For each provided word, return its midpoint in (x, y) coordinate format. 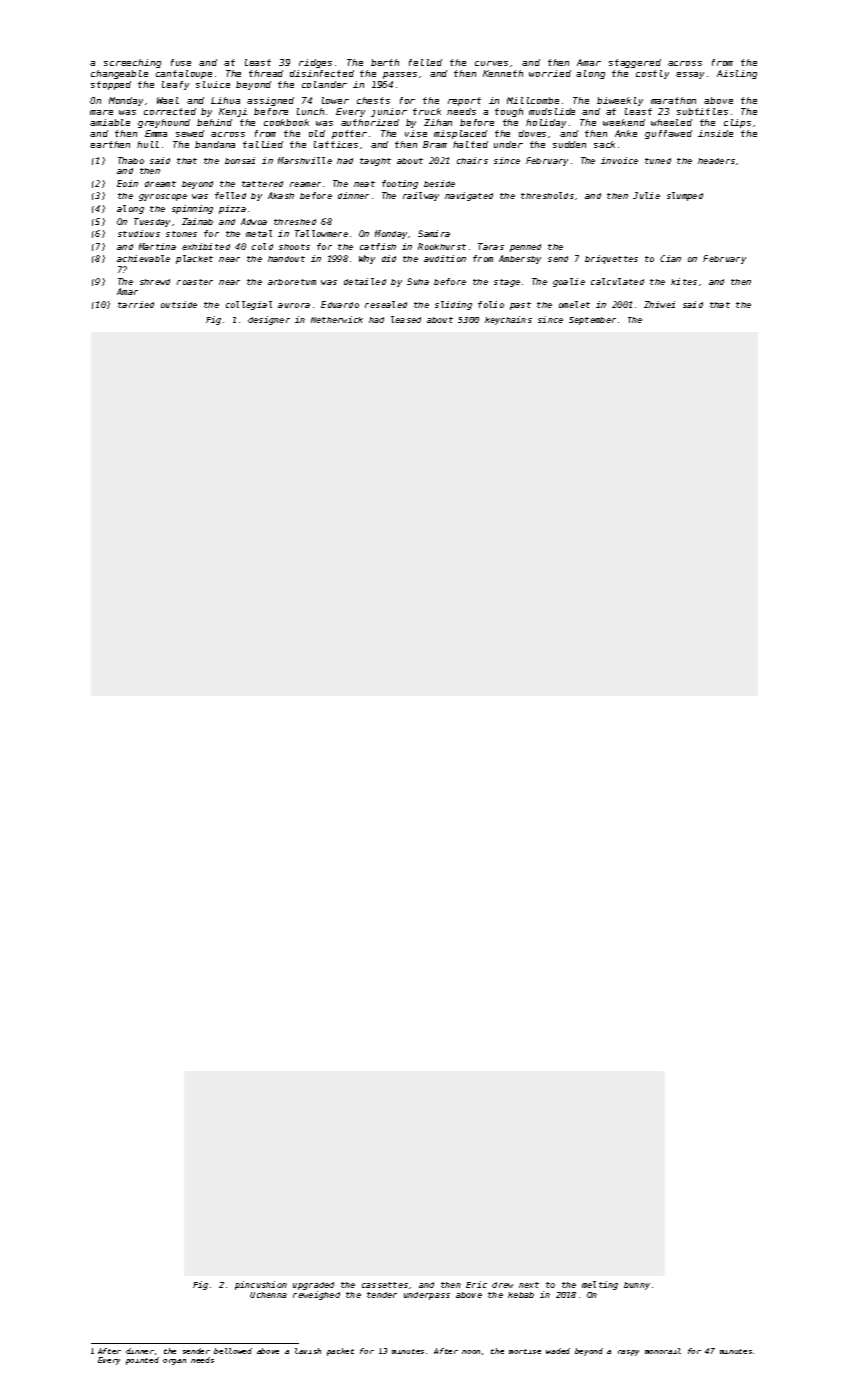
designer (269, 320)
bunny (637, 1286)
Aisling (737, 74)
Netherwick (337, 319)
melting (600, 1285)
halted (470, 144)
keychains (508, 320)
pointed (142, 1361)
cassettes (385, 1285)
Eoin (127, 183)
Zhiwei (659, 304)
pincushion (261, 1285)
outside (179, 304)
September (592, 321)
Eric (476, 1284)
